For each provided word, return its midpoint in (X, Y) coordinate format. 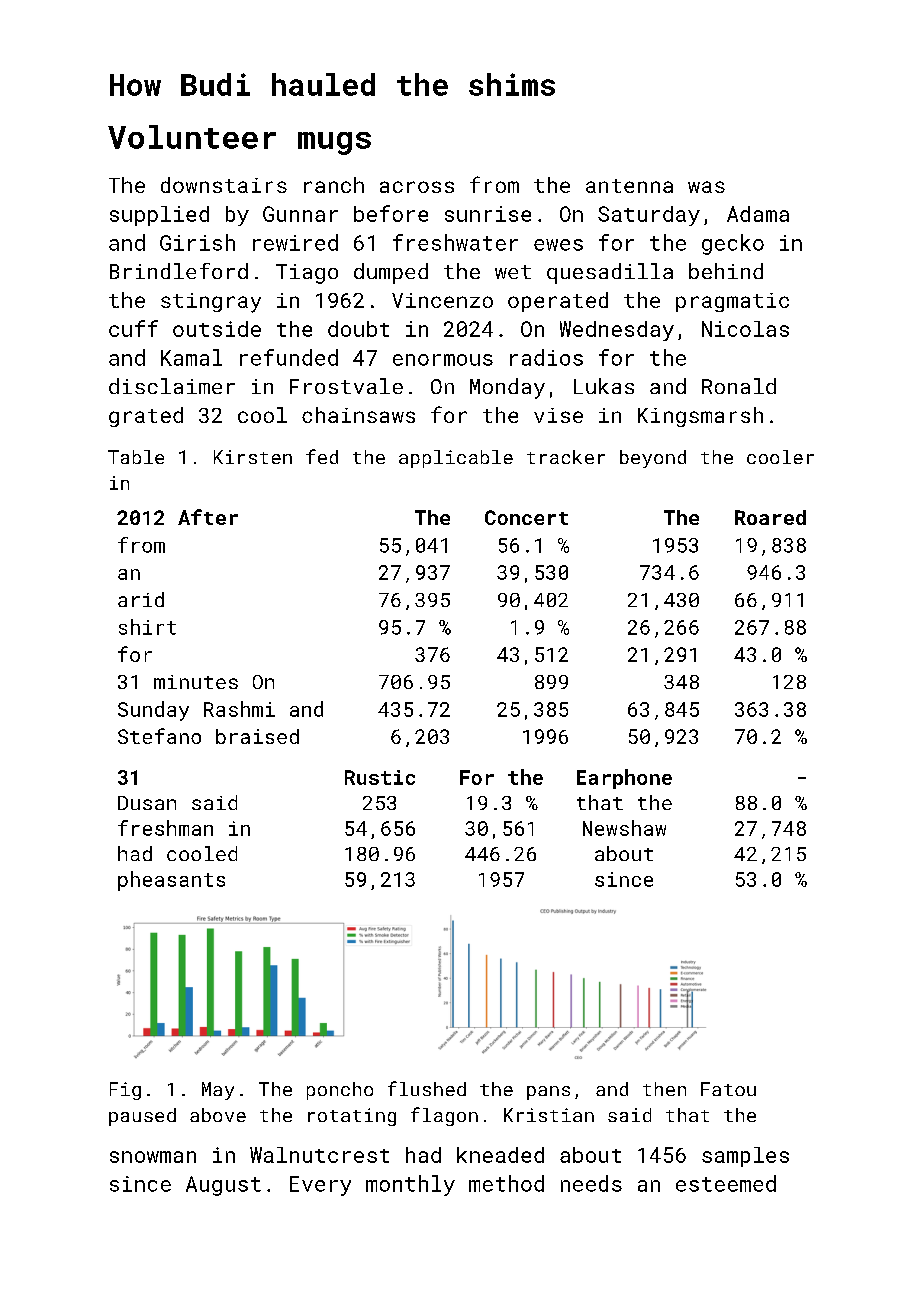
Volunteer (192, 137)
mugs (334, 143)
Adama (758, 214)
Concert (526, 517)
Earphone (624, 779)
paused (142, 1117)
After (208, 517)
